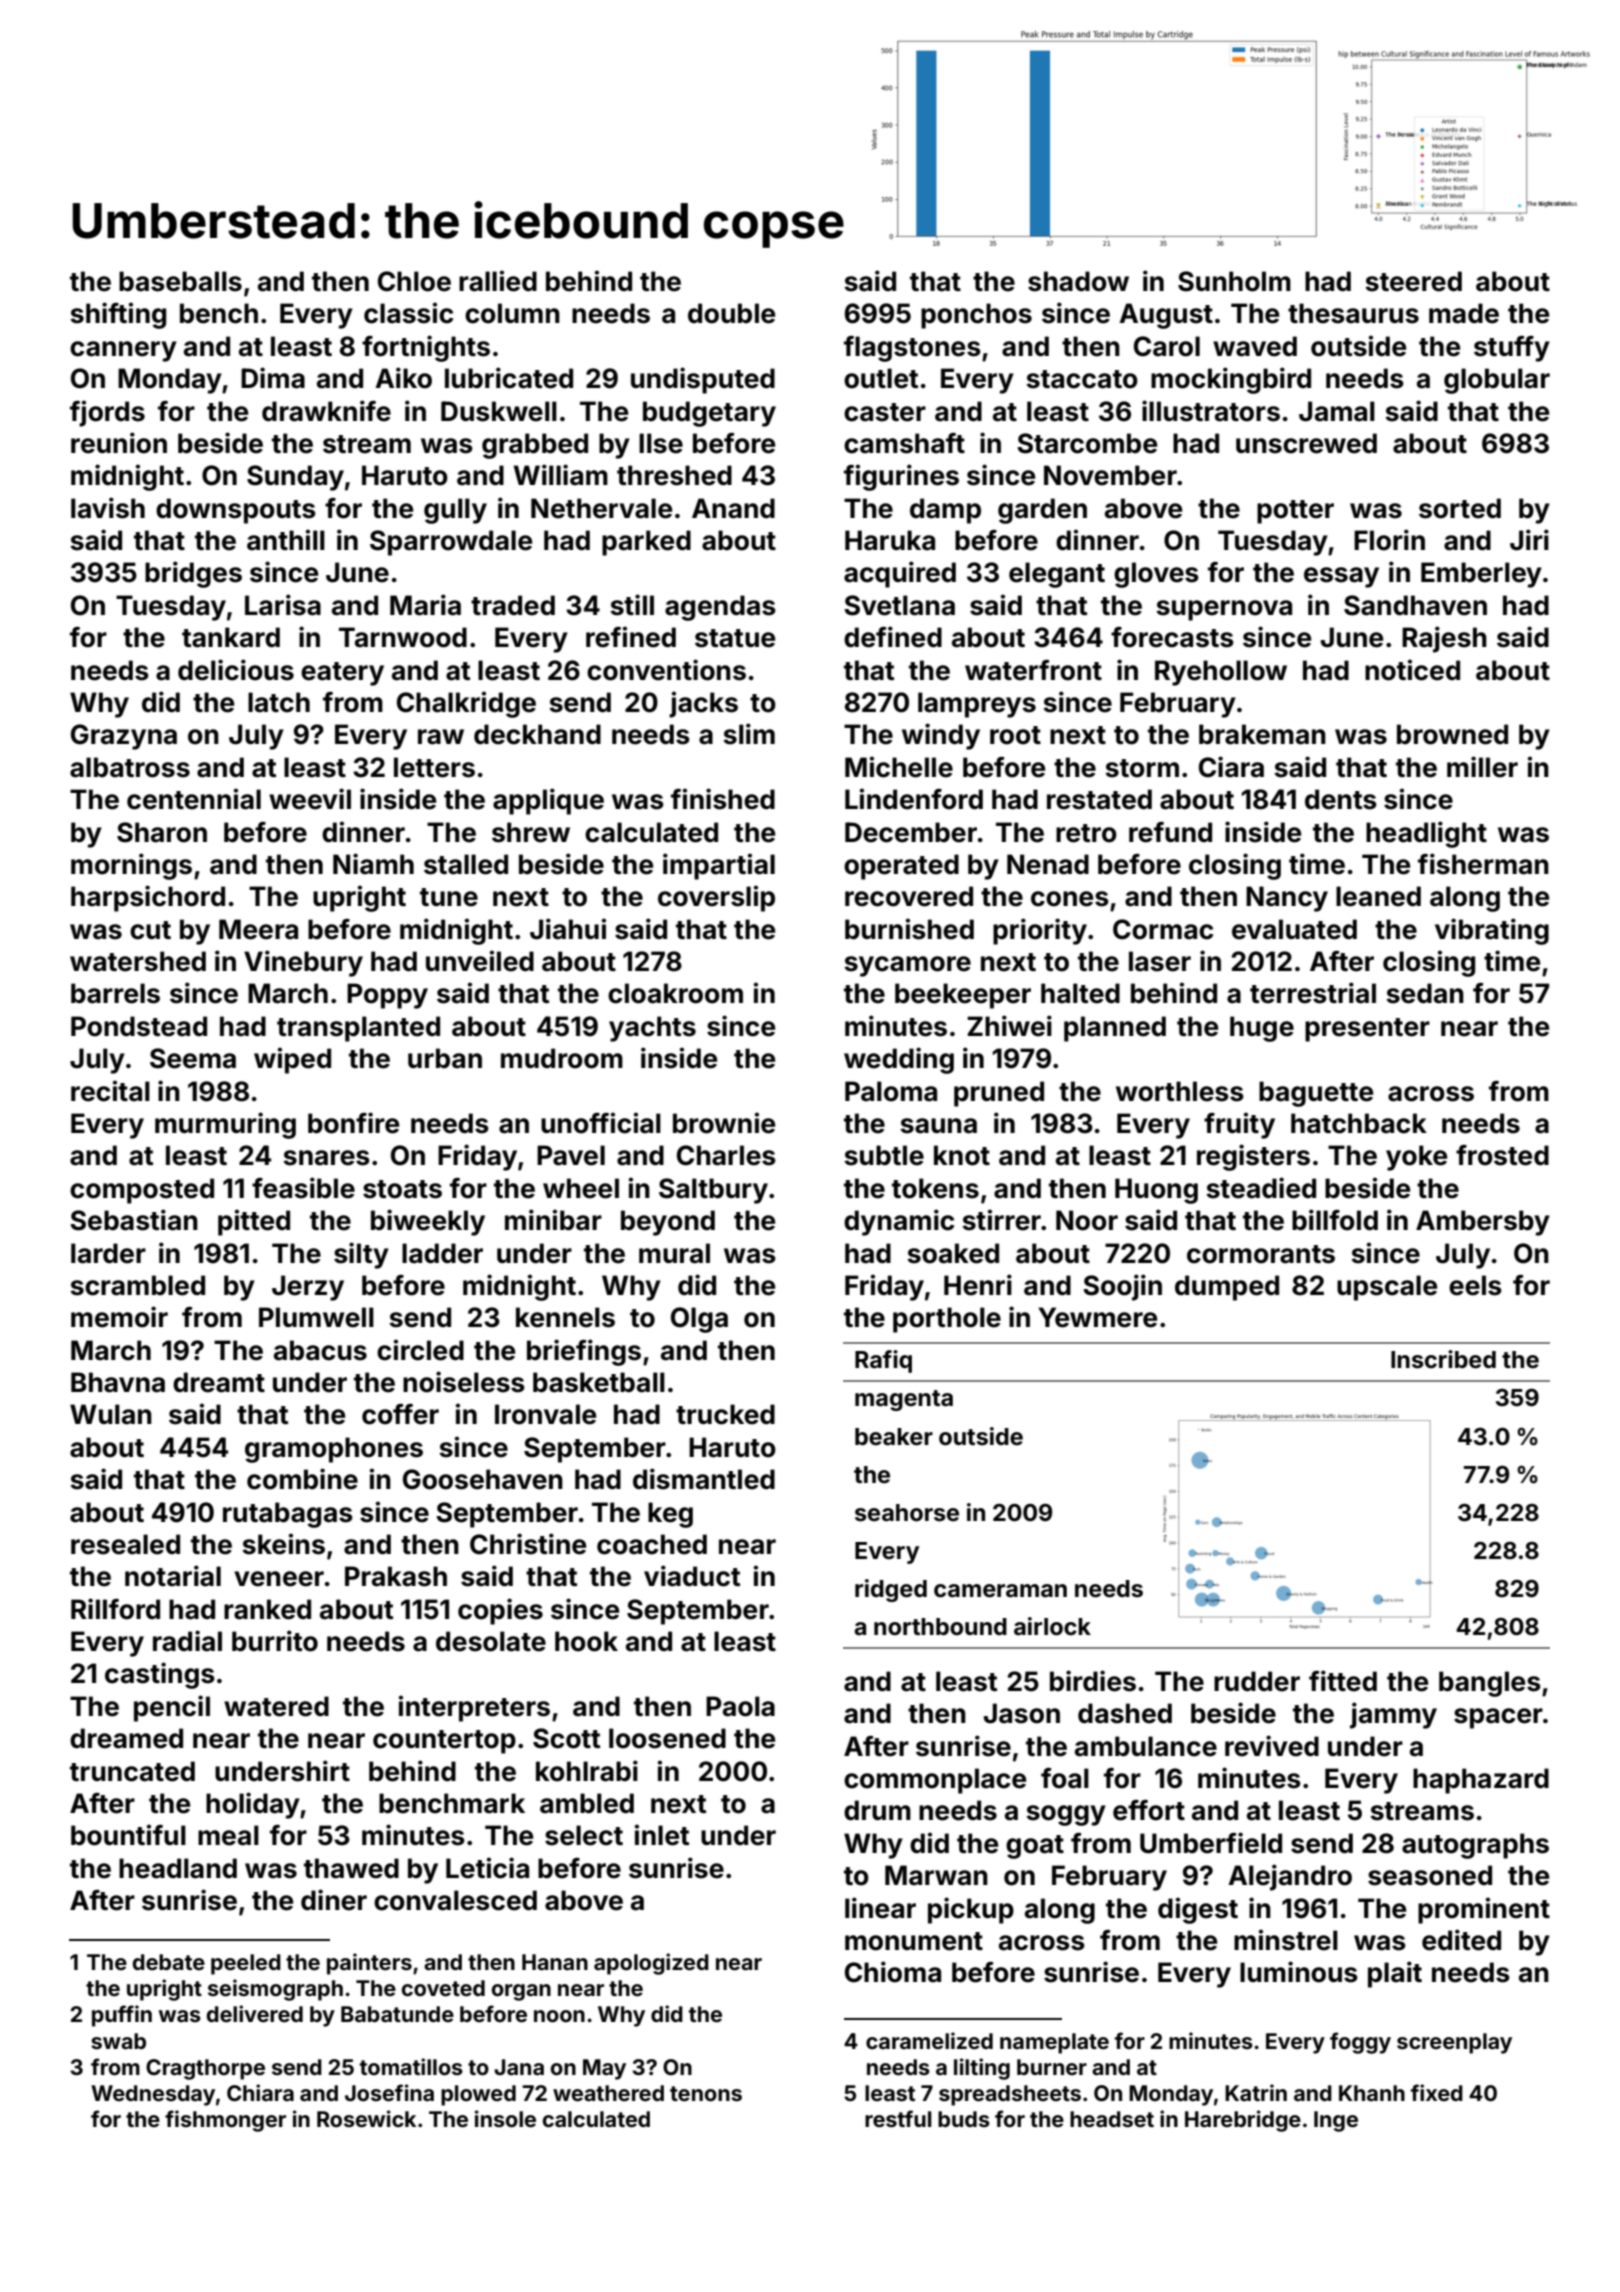 This document has height=2292, width=1620. I want to click on impartial, so click(719, 866).
